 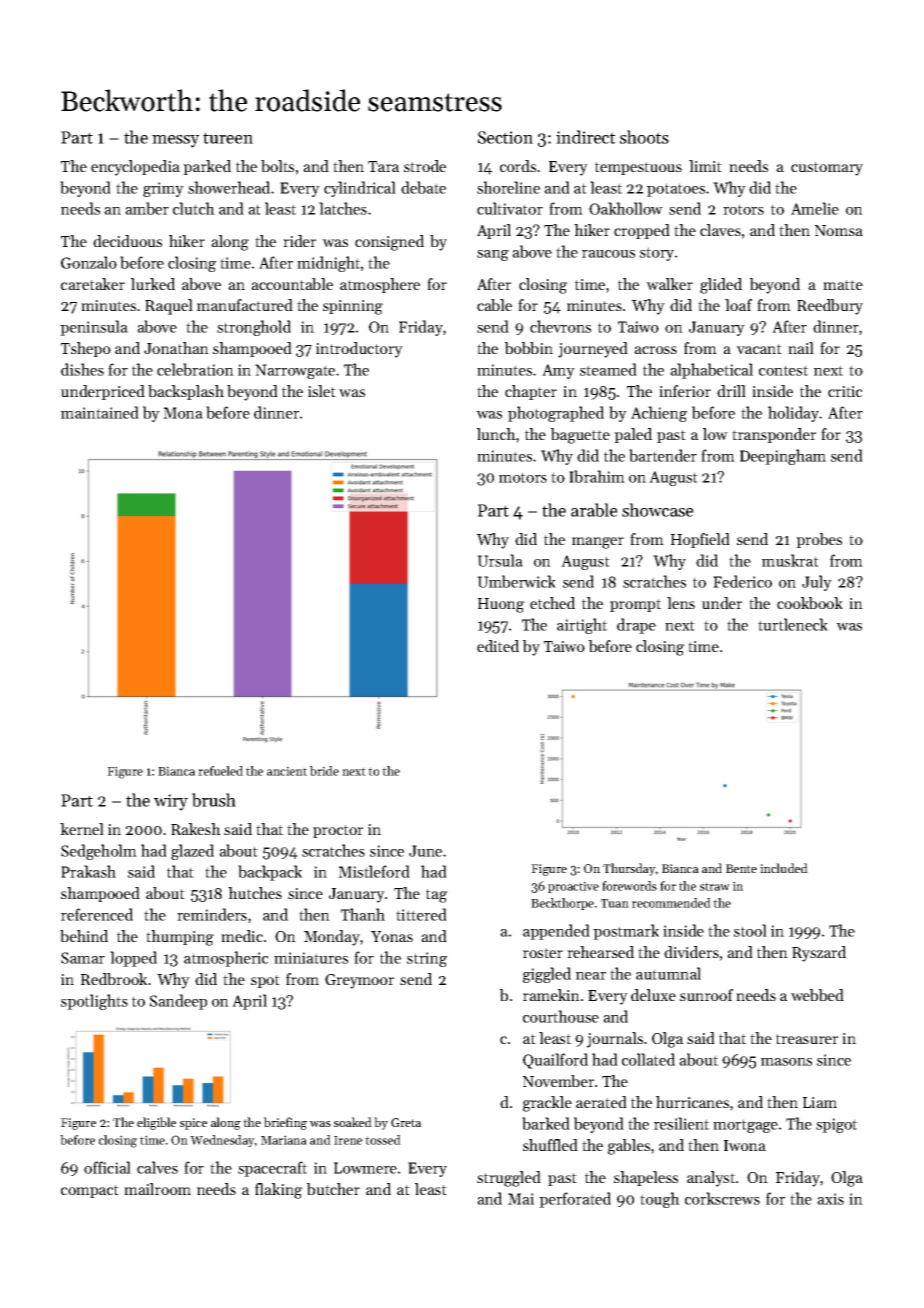 I want to click on Section, so click(x=505, y=137).
